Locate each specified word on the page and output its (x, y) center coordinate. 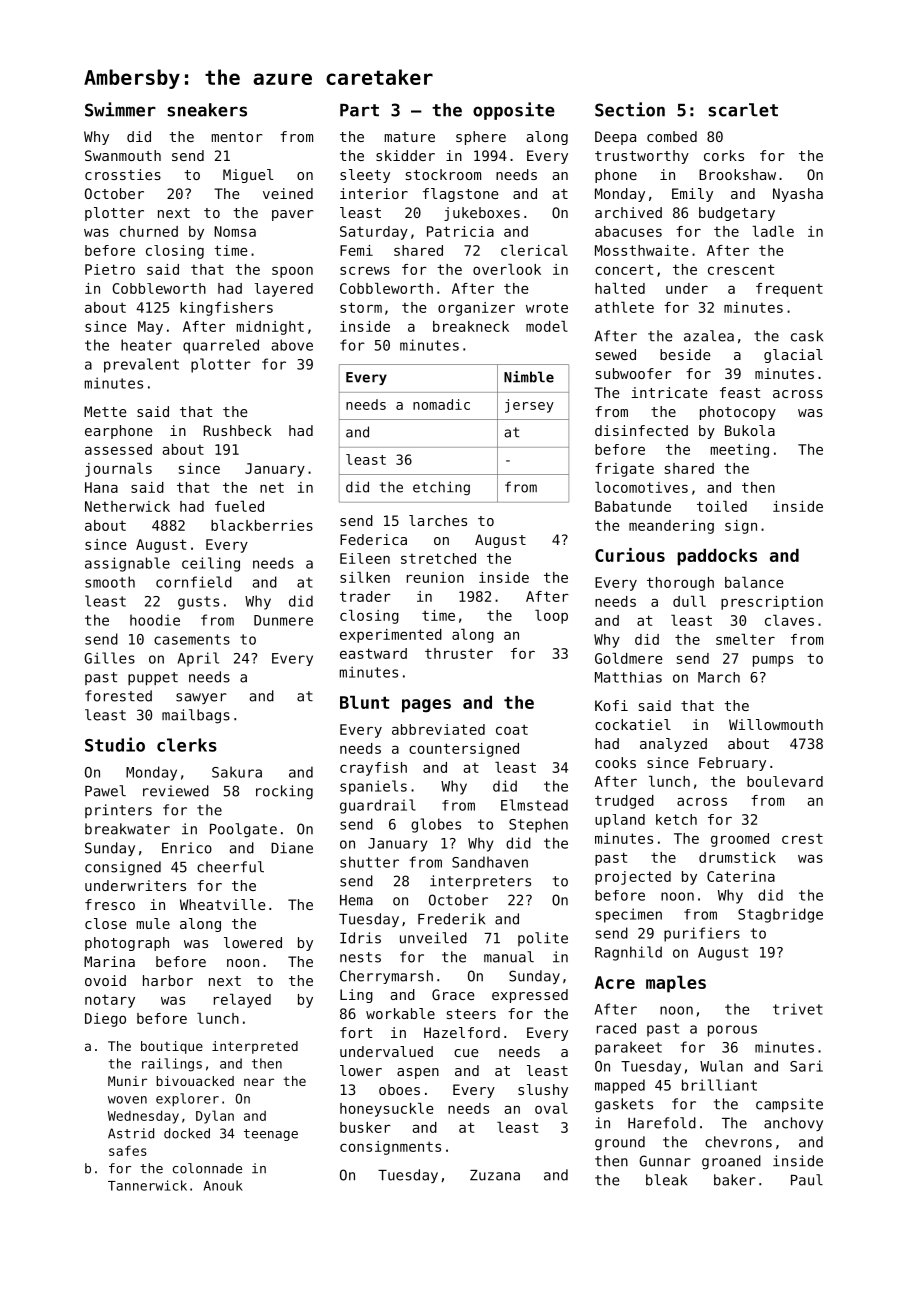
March (719, 677)
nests (360, 957)
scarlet (743, 110)
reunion (435, 577)
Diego (105, 1020)
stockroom (443, 174)
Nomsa (235, 231)
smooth (110, 582)
